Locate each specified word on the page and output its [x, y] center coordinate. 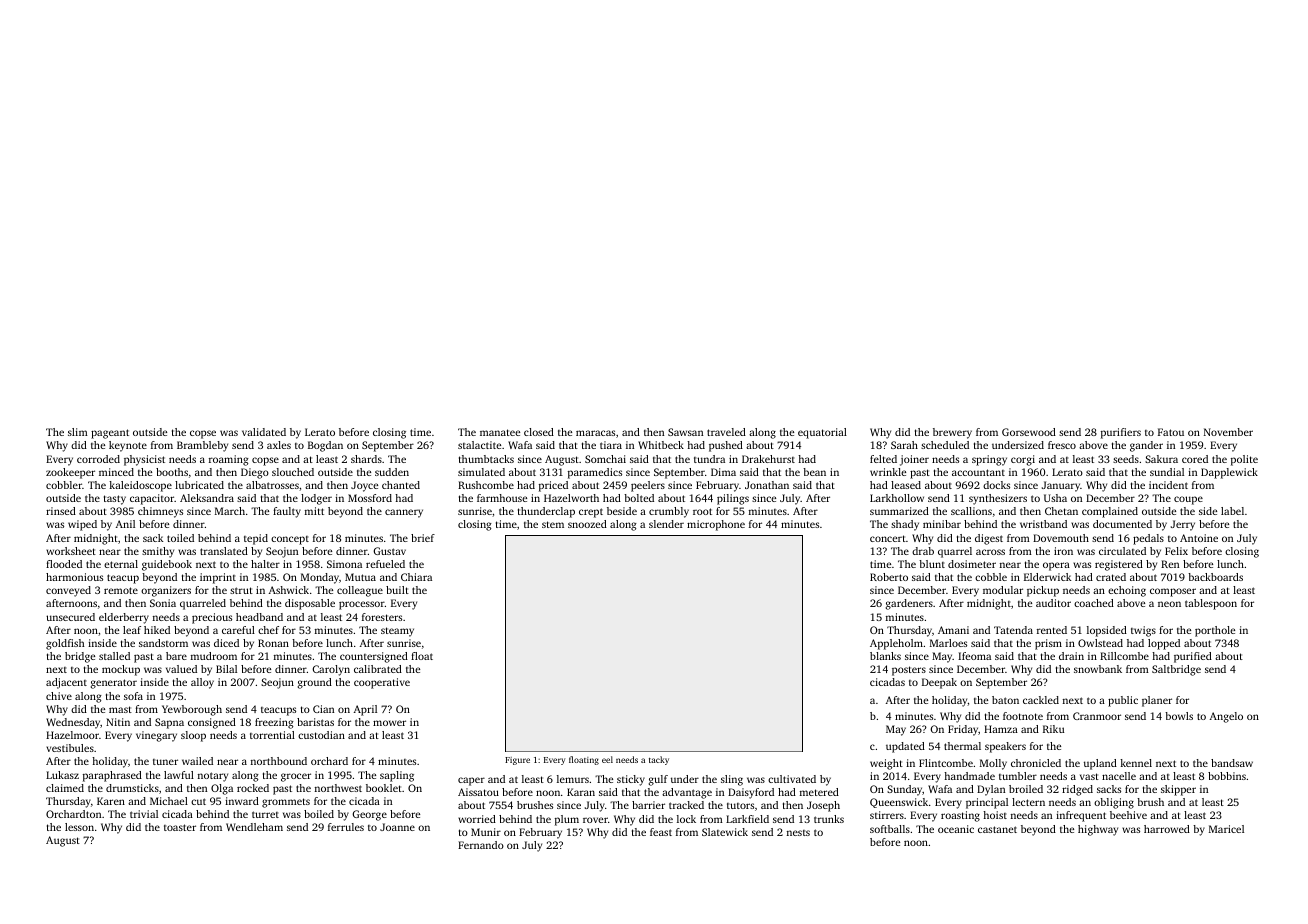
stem [553, 524]
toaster [180, 827]
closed [539, 432]
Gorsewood [1029, 432]
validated [264, 432]
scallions [971, 511]
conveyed [68, 591]
